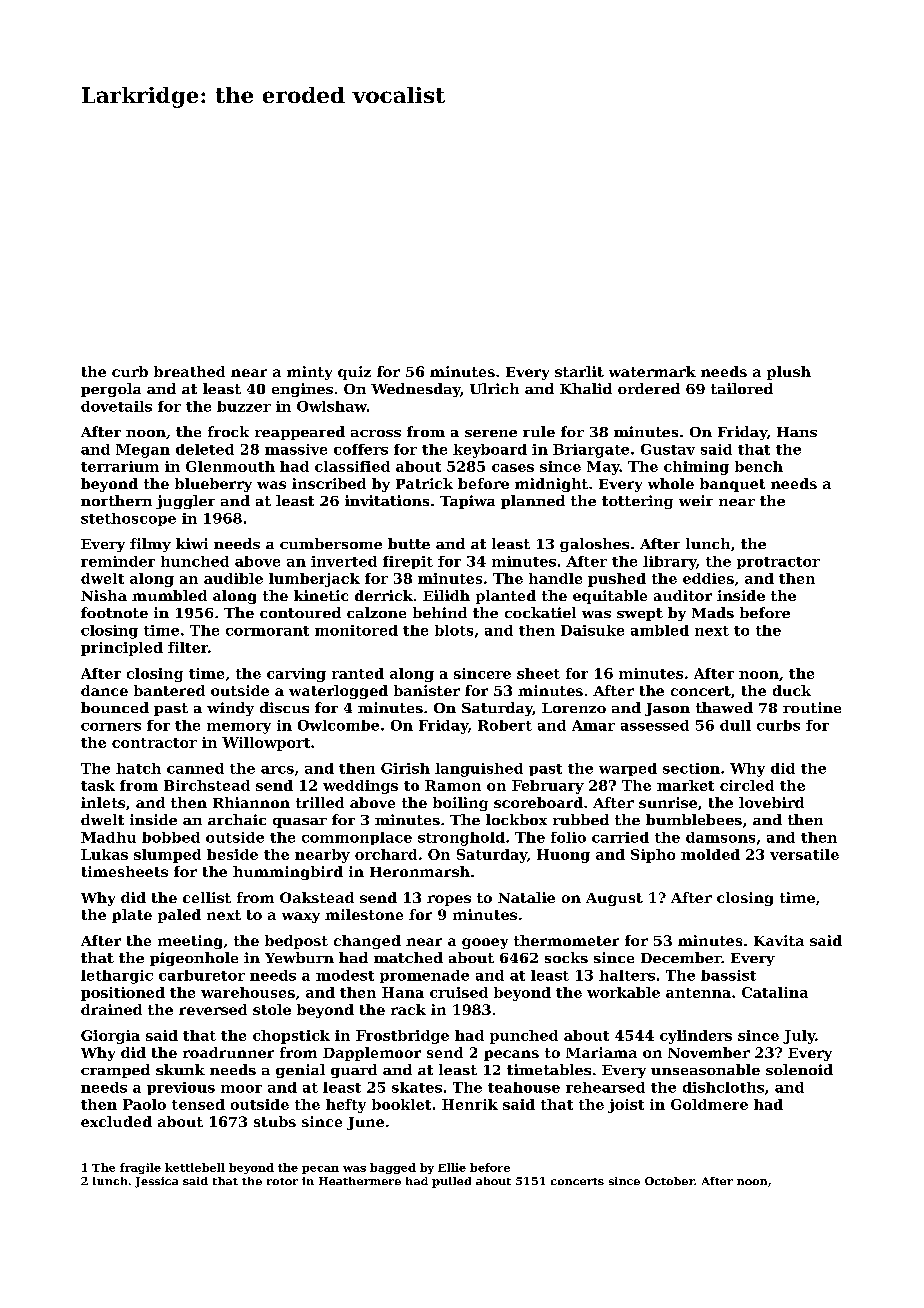 Image resolution: width=924 pixels, height=1308 pixels. I want to click on Wednesday, so click(416, 390).
